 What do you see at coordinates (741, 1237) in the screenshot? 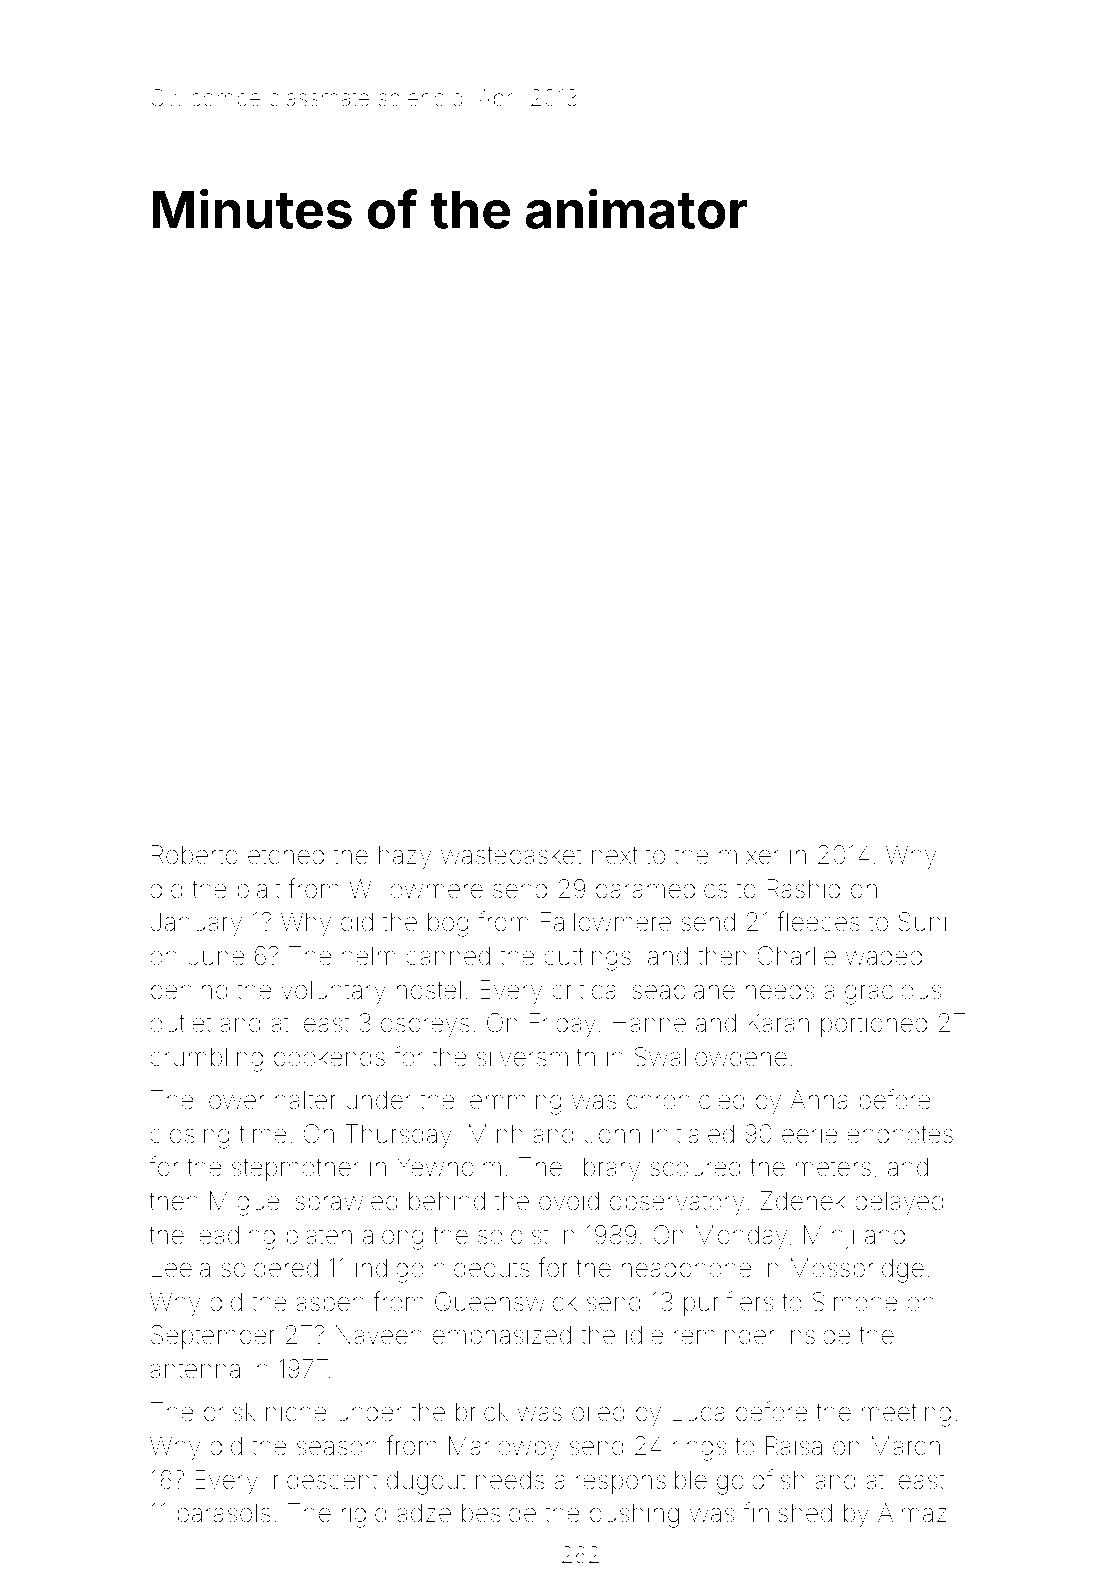
I see `Monday` at bounding box center [741, 1237].
